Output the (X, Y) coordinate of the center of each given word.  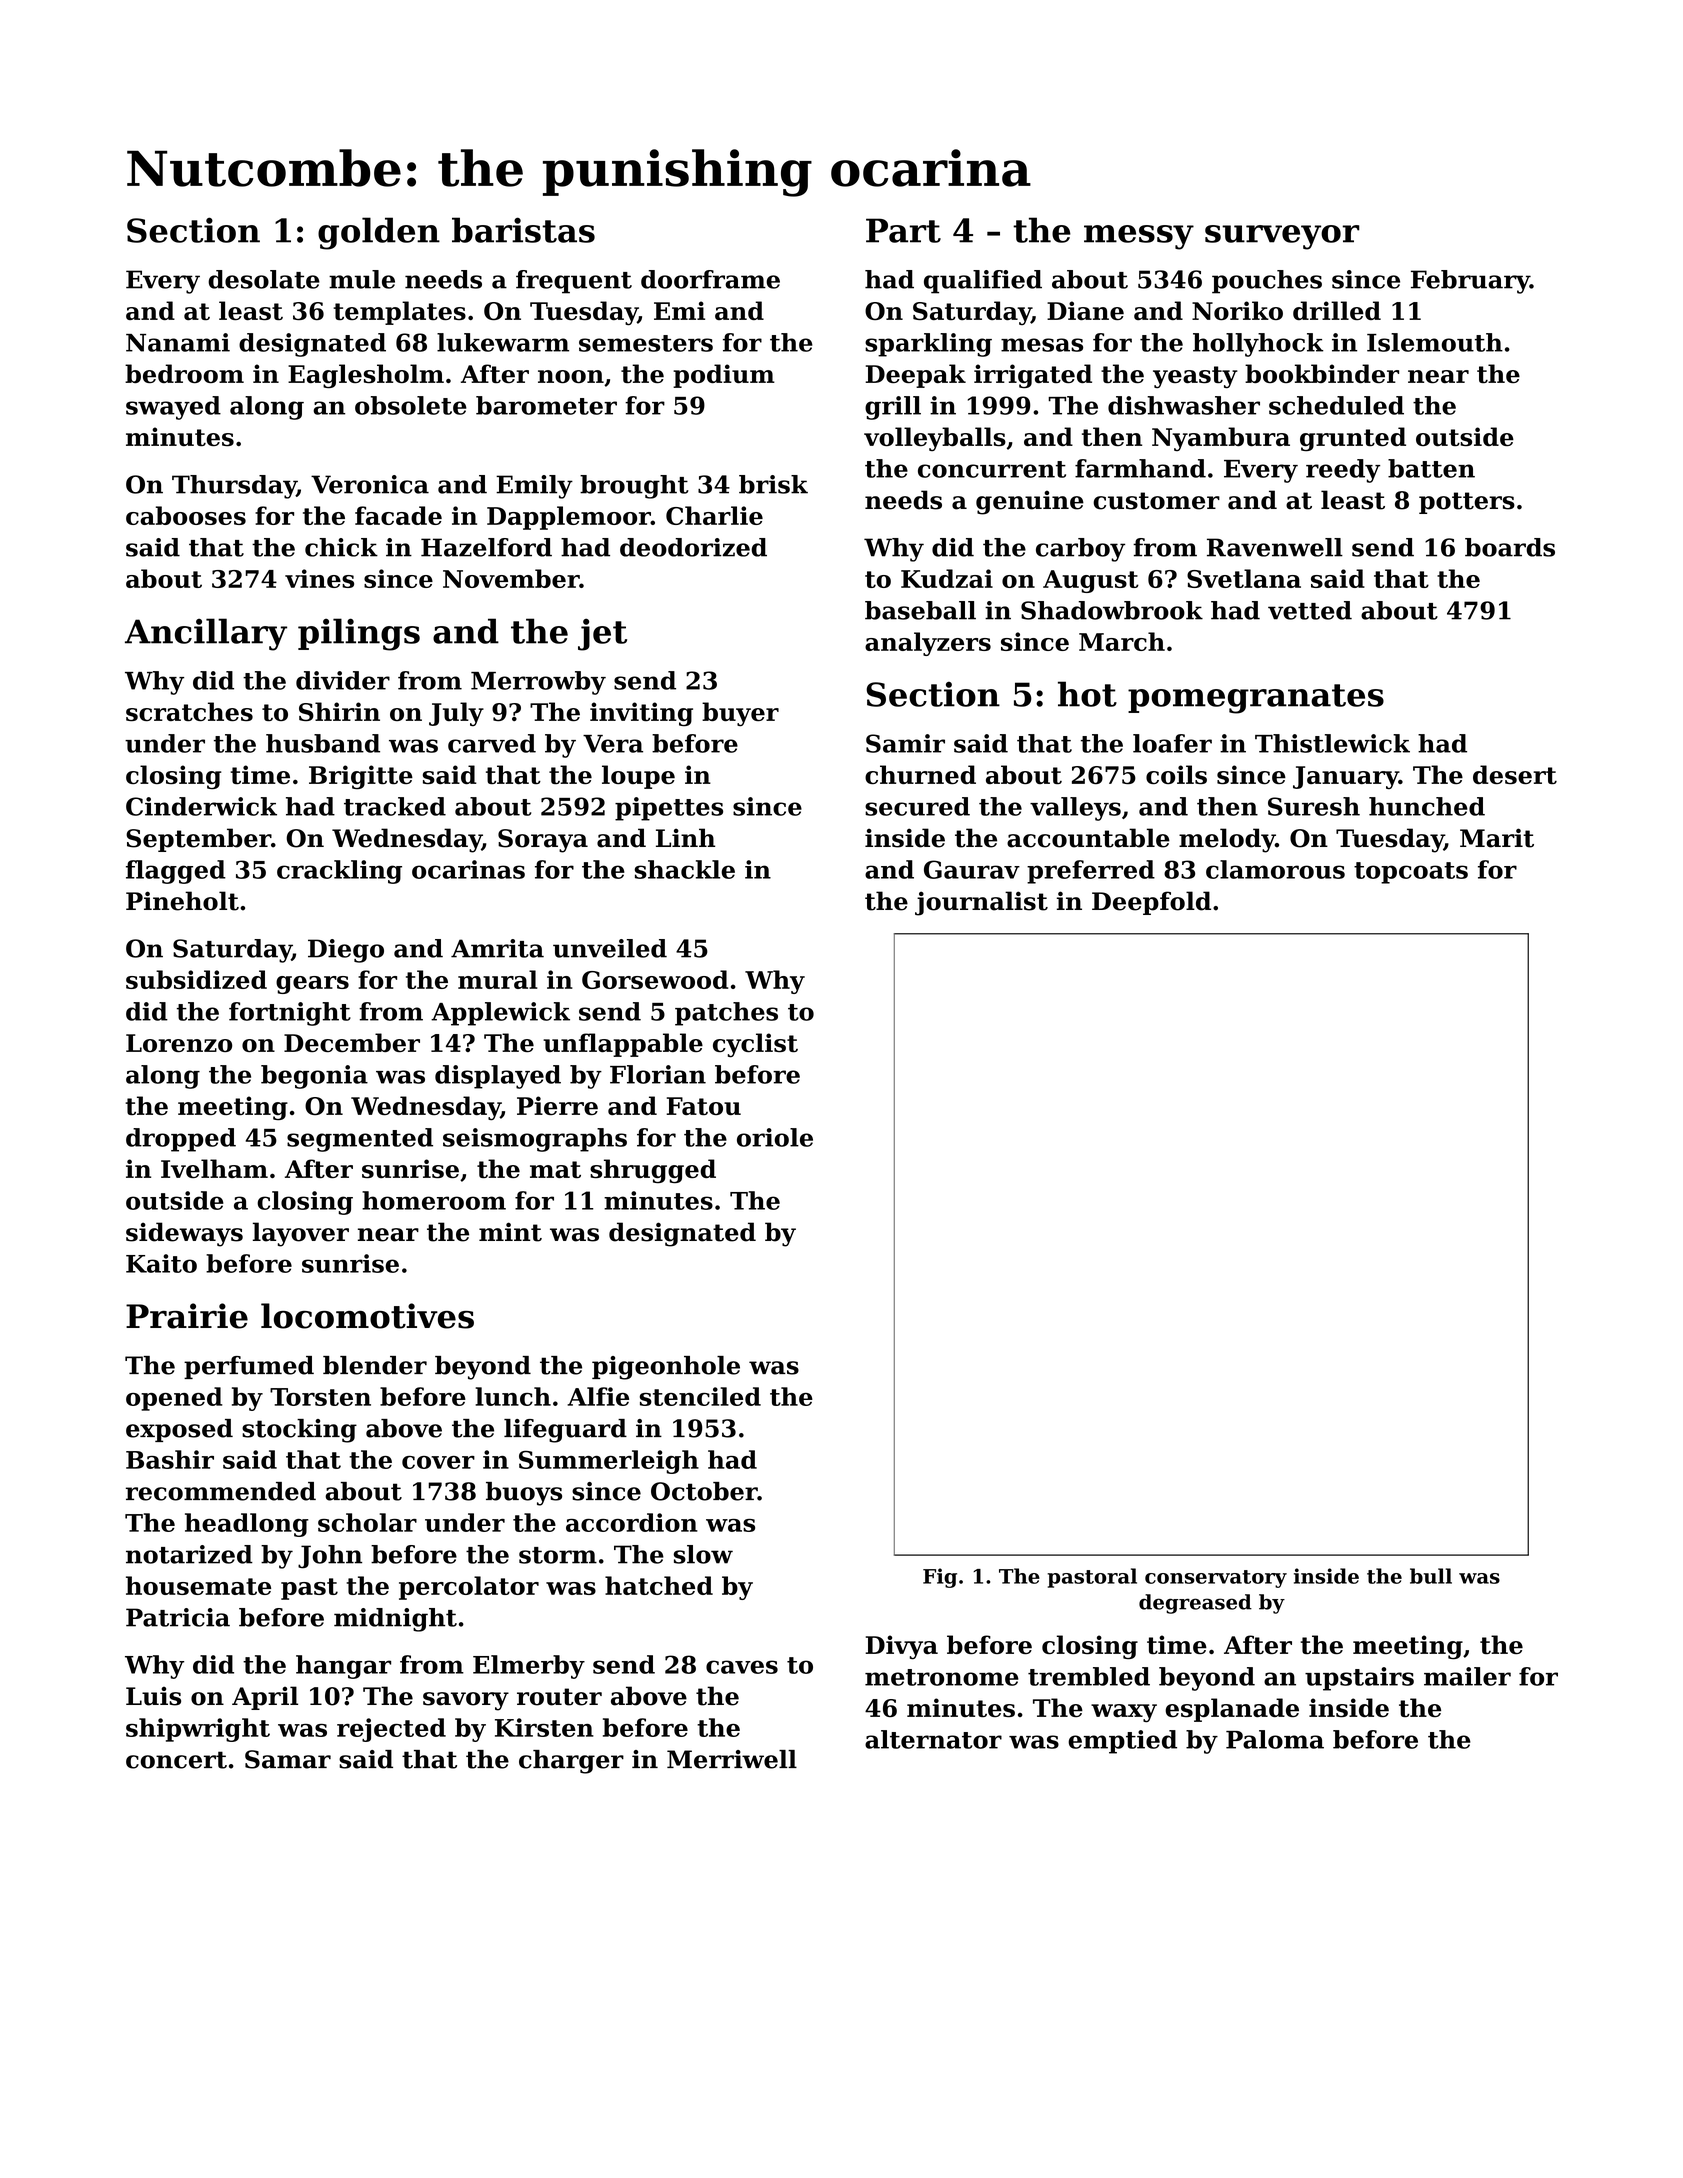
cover (438, 1462)
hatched (659, 1585)
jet (602, 634)
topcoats (1411, 873)
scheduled (1336, 405)
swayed (173, 408)
